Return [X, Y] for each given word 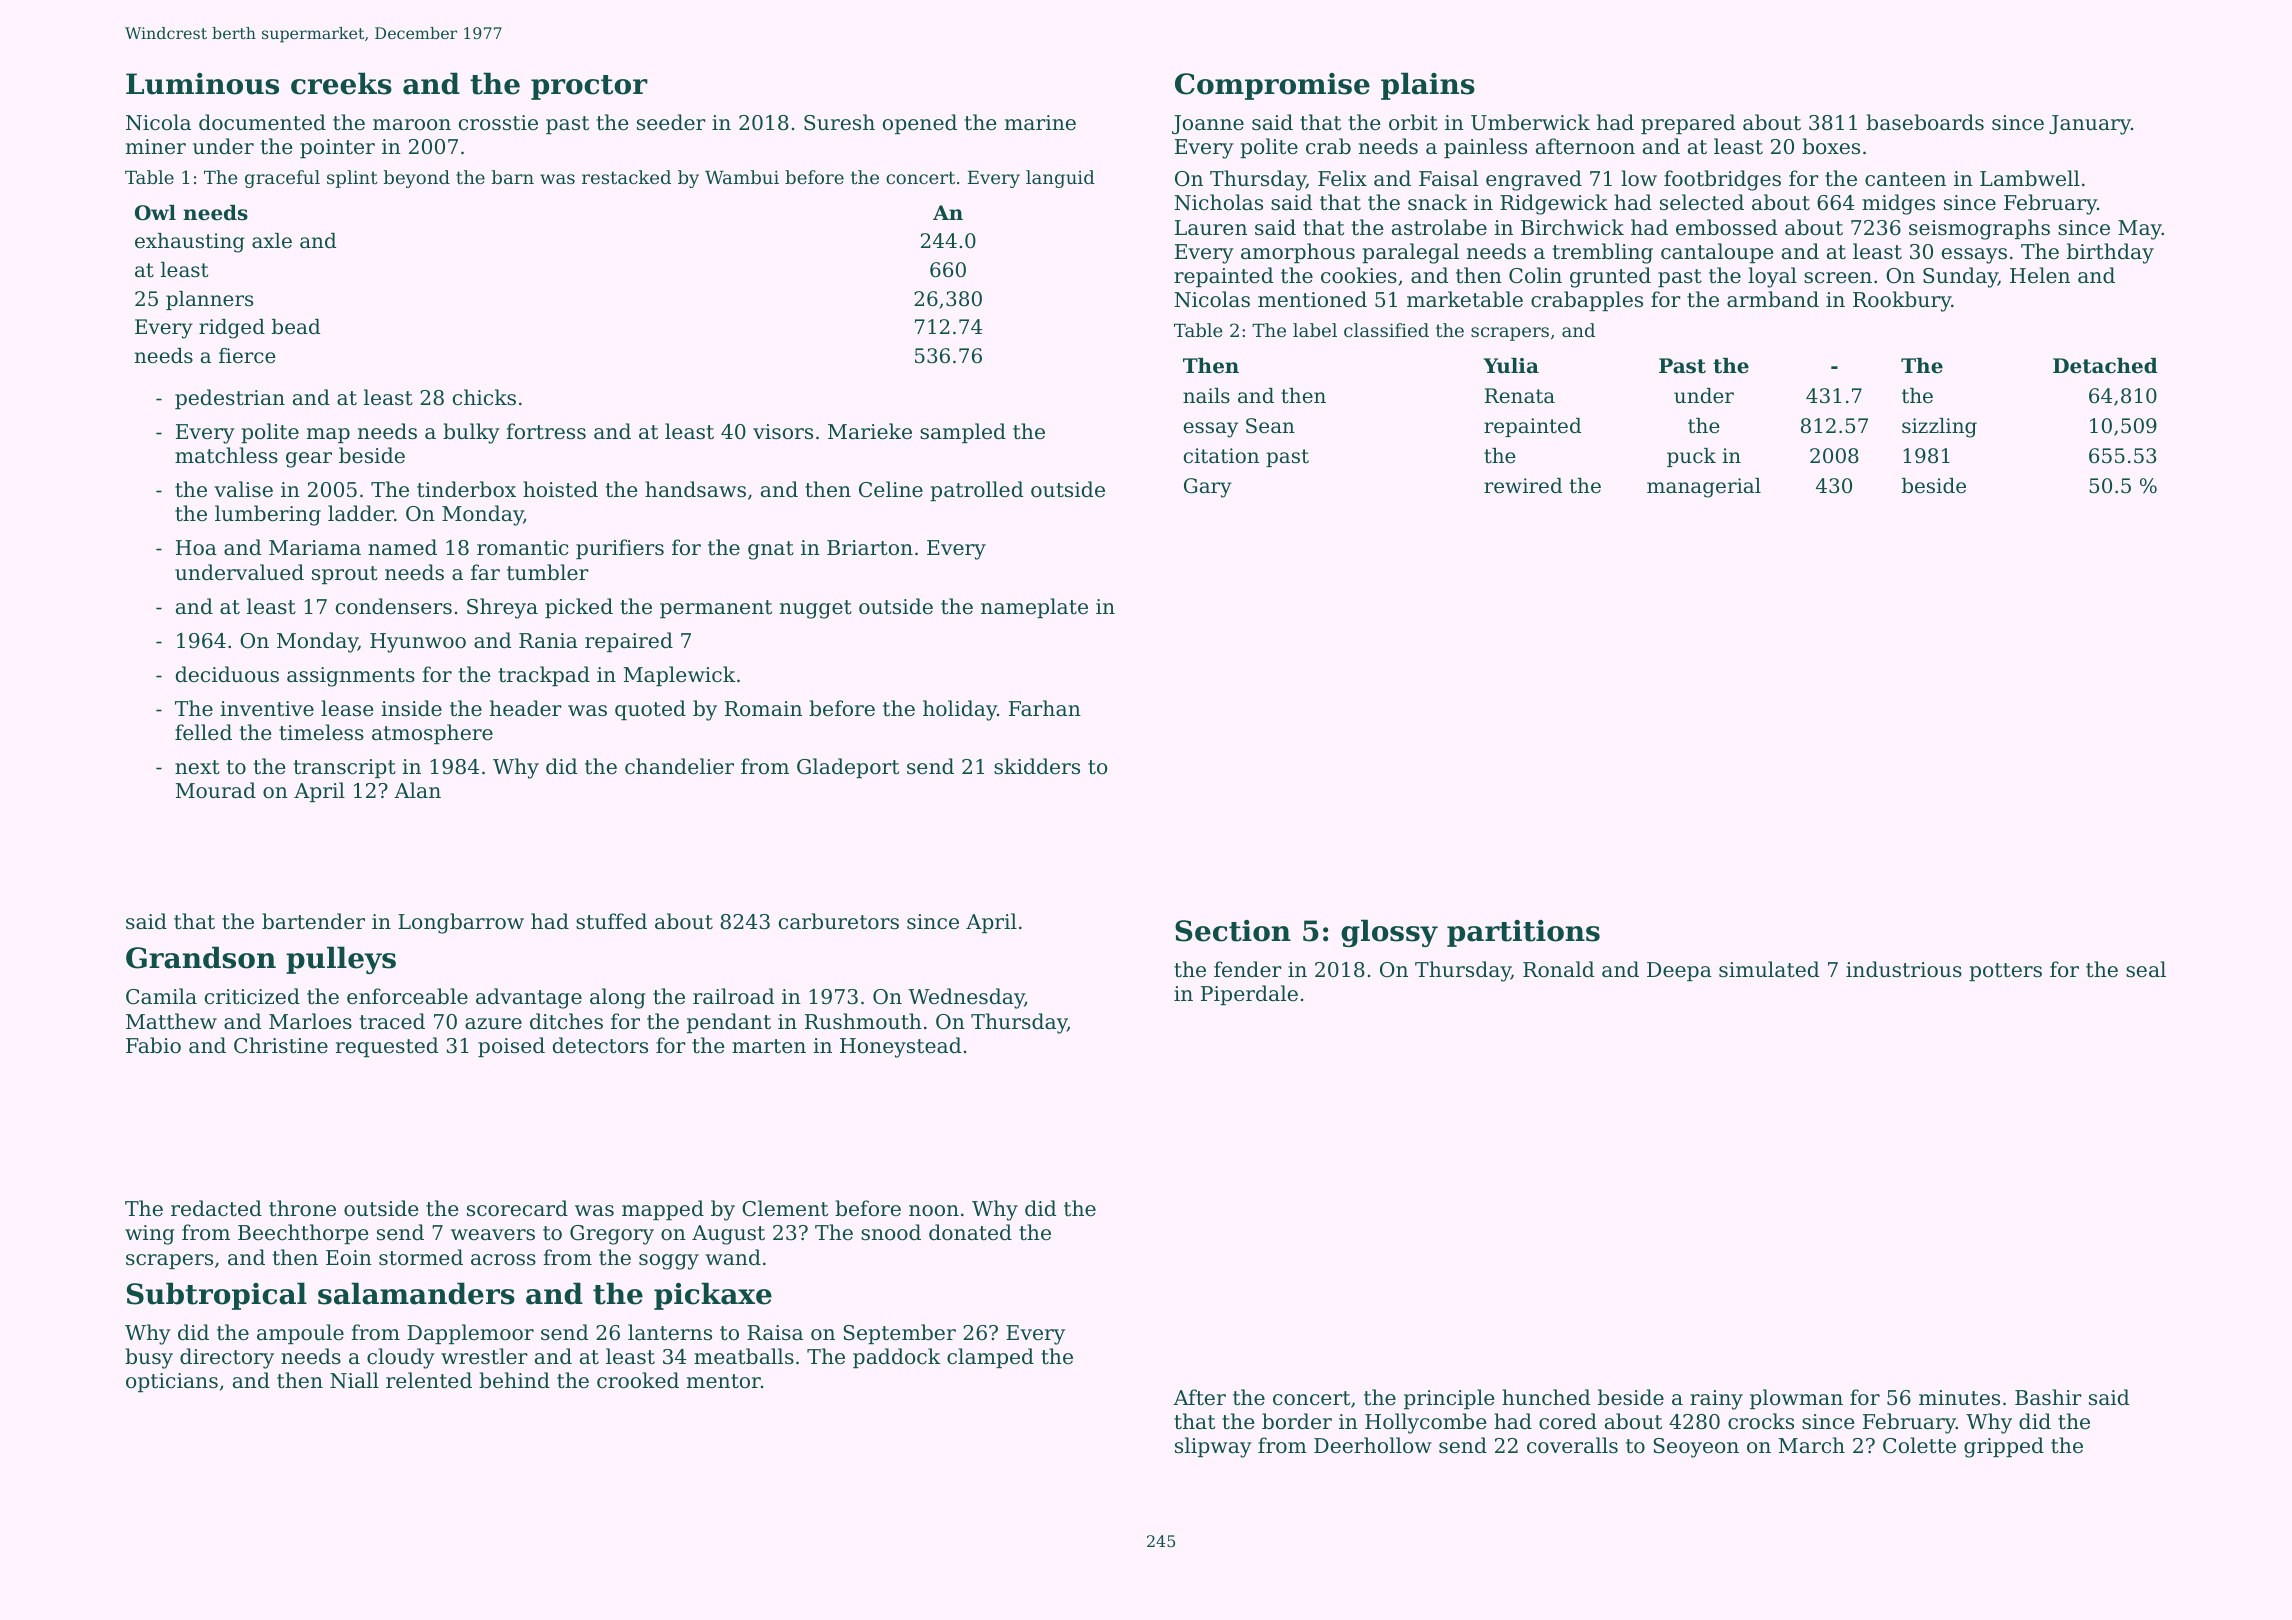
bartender [313, 921]
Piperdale [1249, 995]
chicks [484, 397]
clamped [990, 1358]
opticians [172, 1382]
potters [2005, 972]
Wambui [742, 177]
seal [2146, 969]
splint [352, 179]
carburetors [839, 921]
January [2090, 125]
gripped [2004, 1447]
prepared [1688, 124]
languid [1060, 179]
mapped [663, 1210]
